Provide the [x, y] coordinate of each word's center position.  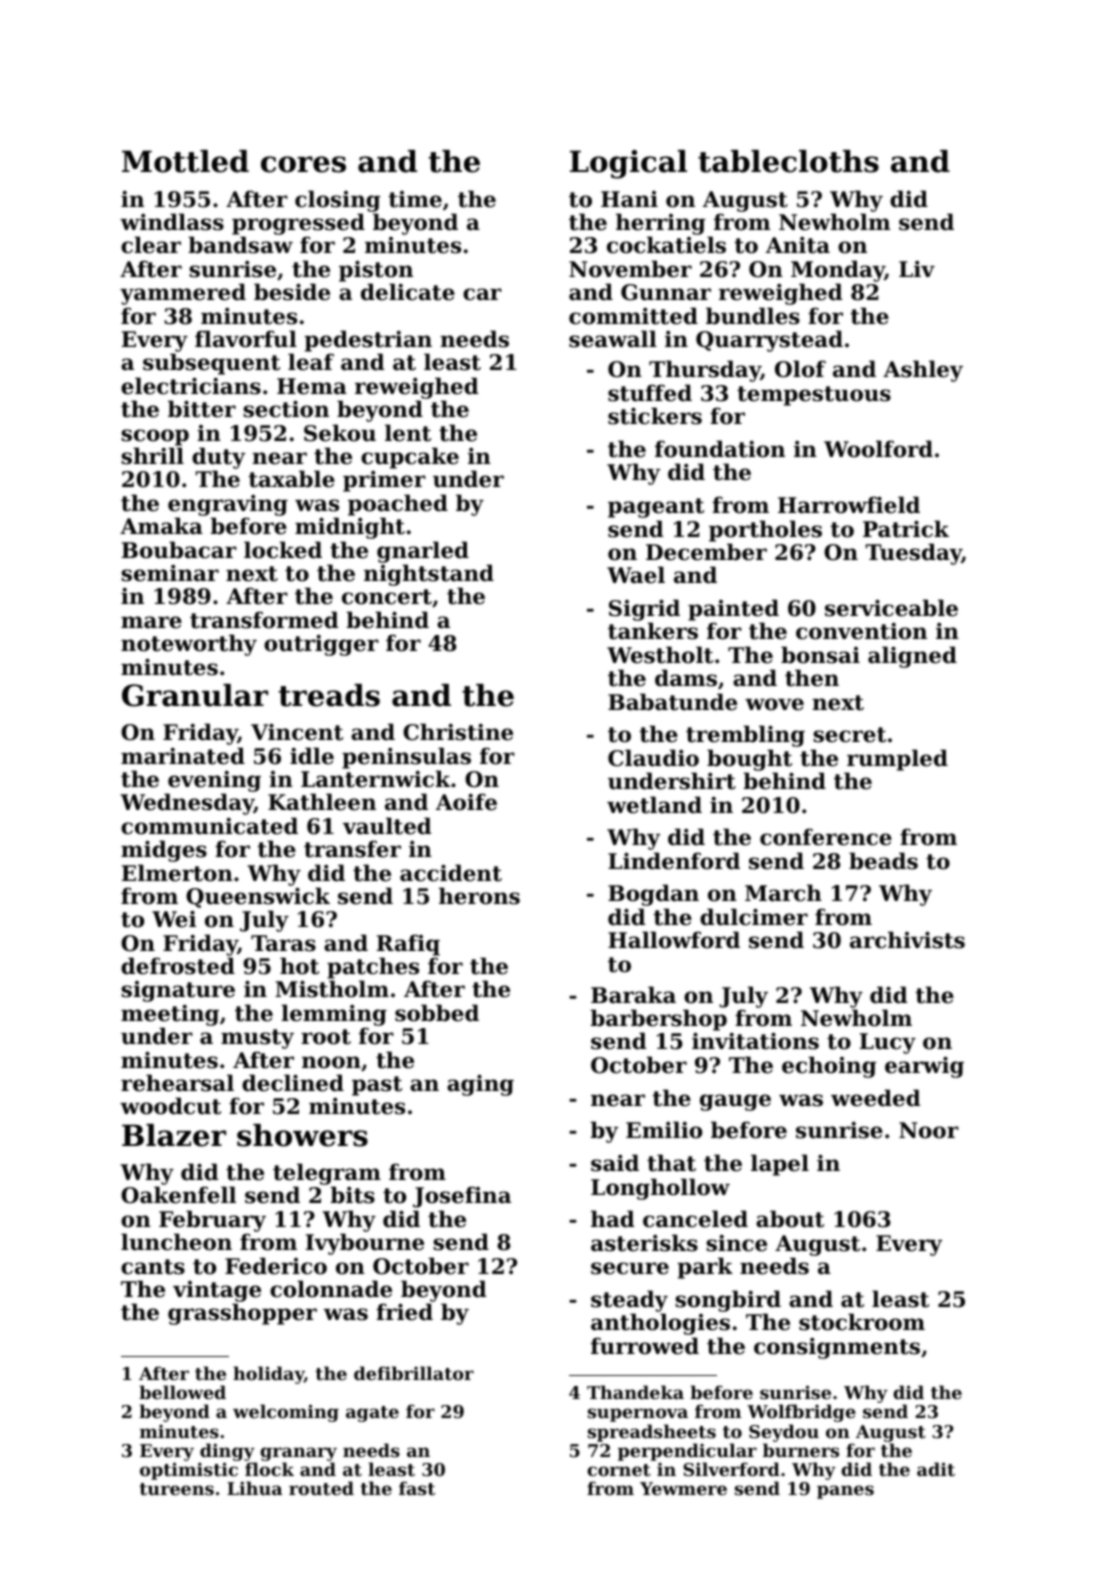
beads [883, 861]
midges [164, 851]
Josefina [462, 1197]
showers [302, 1135]
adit [936, 1469]
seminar [170, 573]
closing [338, 201]
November [630, 269]
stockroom [862, 1322]
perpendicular [687, 1452]
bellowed [182, 1392]
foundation [720, 449]
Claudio [653, 758]
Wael [636, 575]
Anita [798, 245]
